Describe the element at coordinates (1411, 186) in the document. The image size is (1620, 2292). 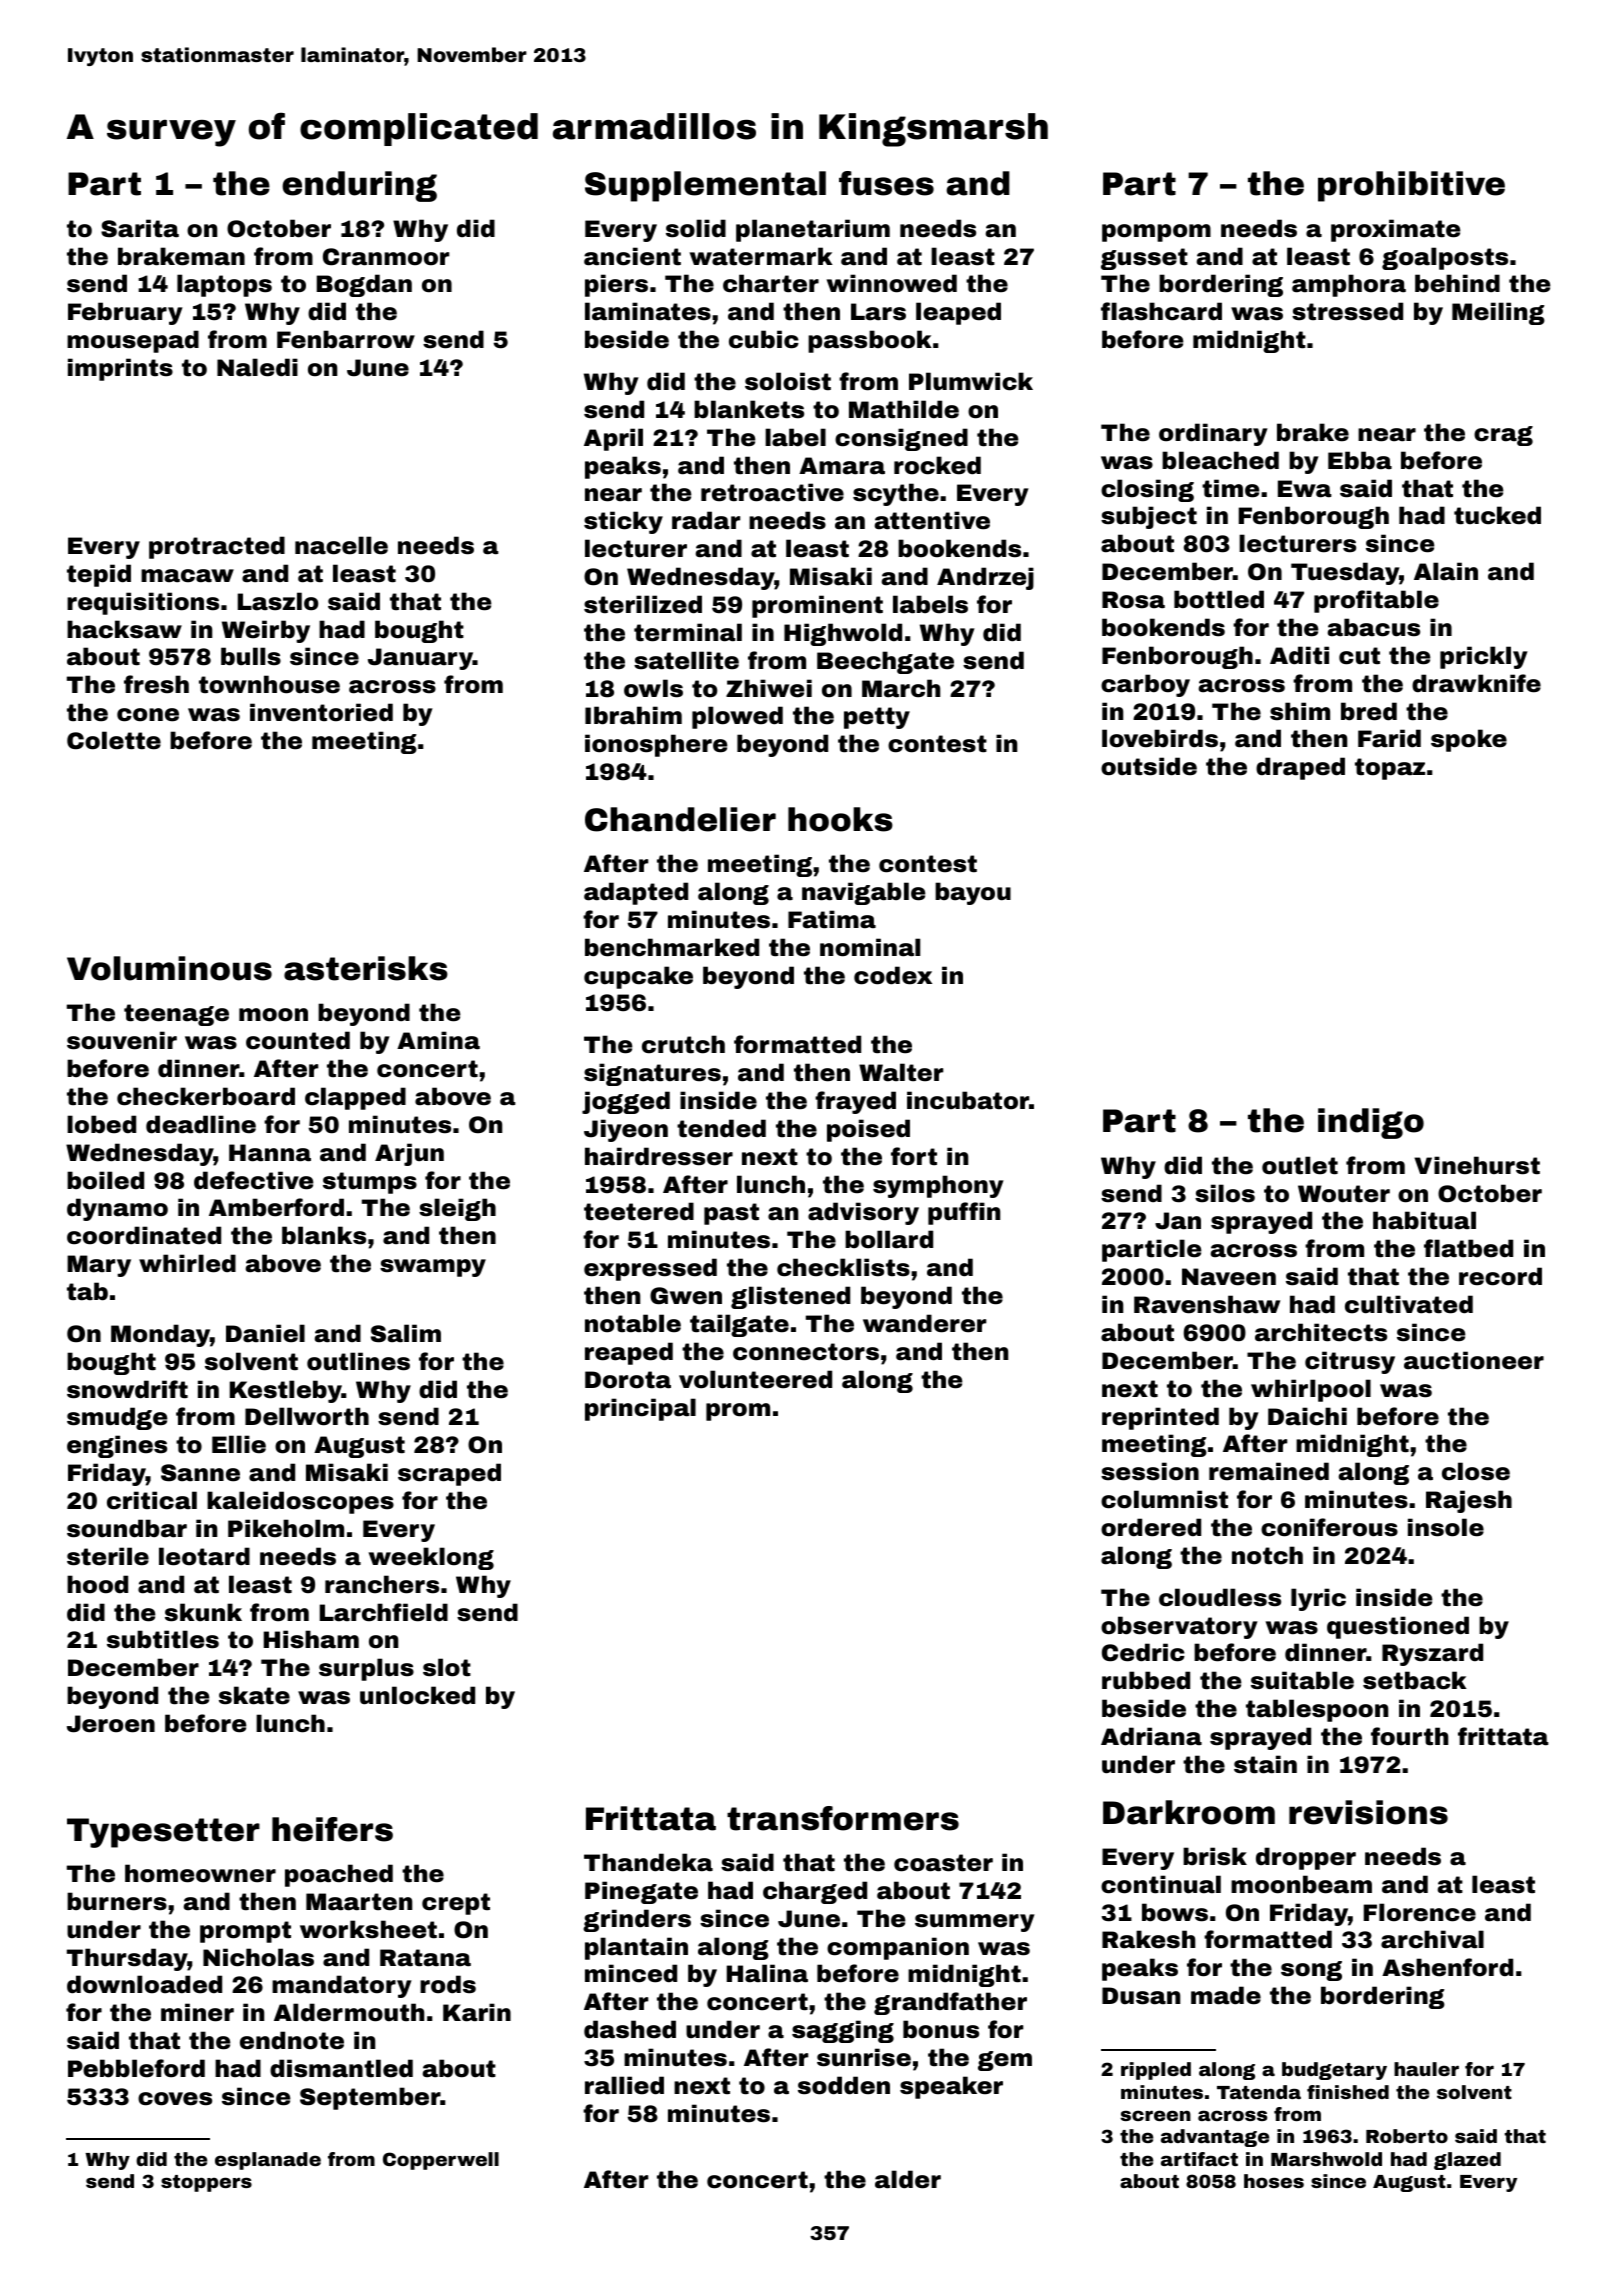
I see `prohibitive` at that location.
